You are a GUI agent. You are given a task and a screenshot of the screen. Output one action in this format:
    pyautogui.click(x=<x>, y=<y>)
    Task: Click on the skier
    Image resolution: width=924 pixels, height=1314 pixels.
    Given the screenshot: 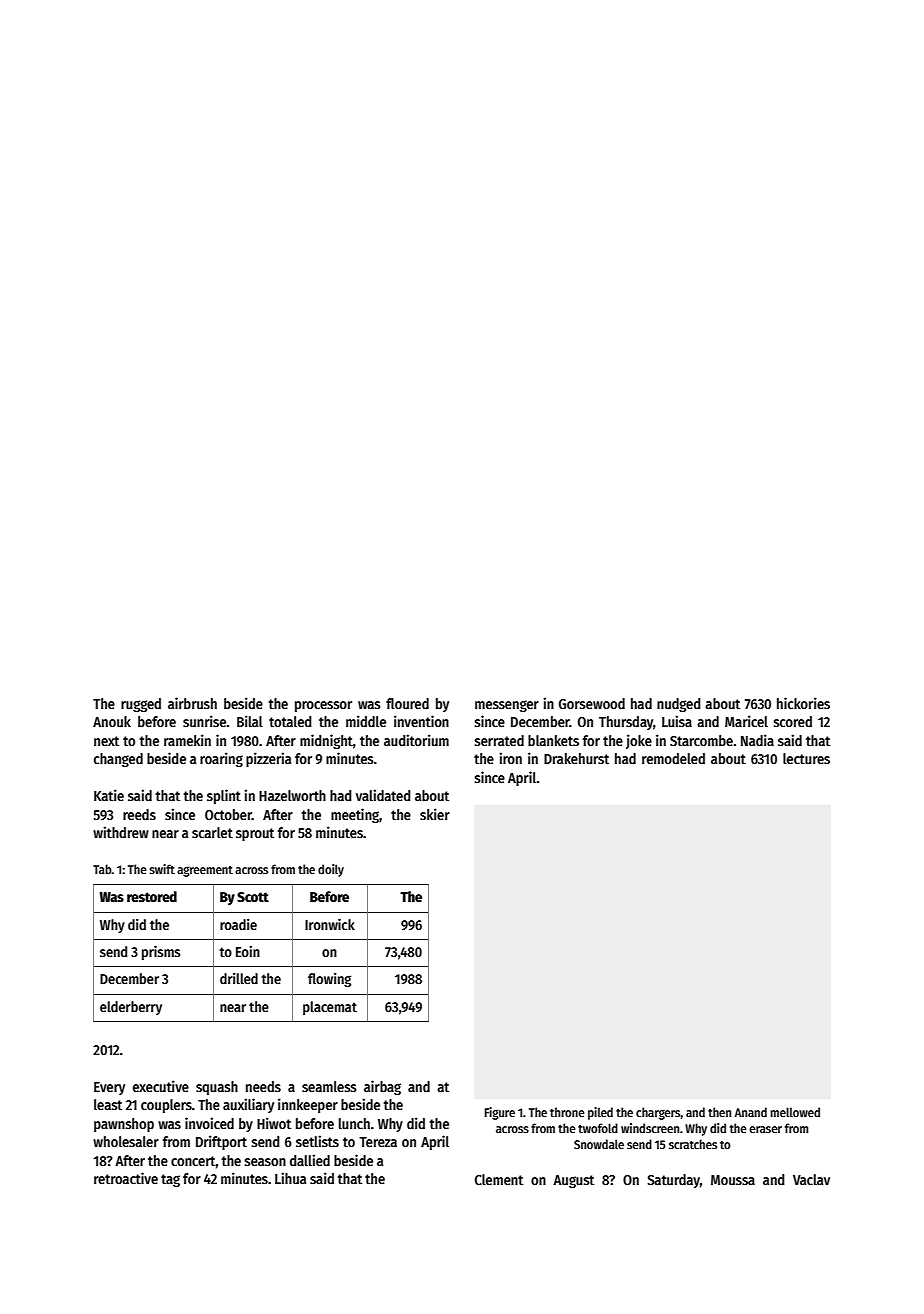 What is the action you would take?
    pyautogui.click(x=435, y=814)
